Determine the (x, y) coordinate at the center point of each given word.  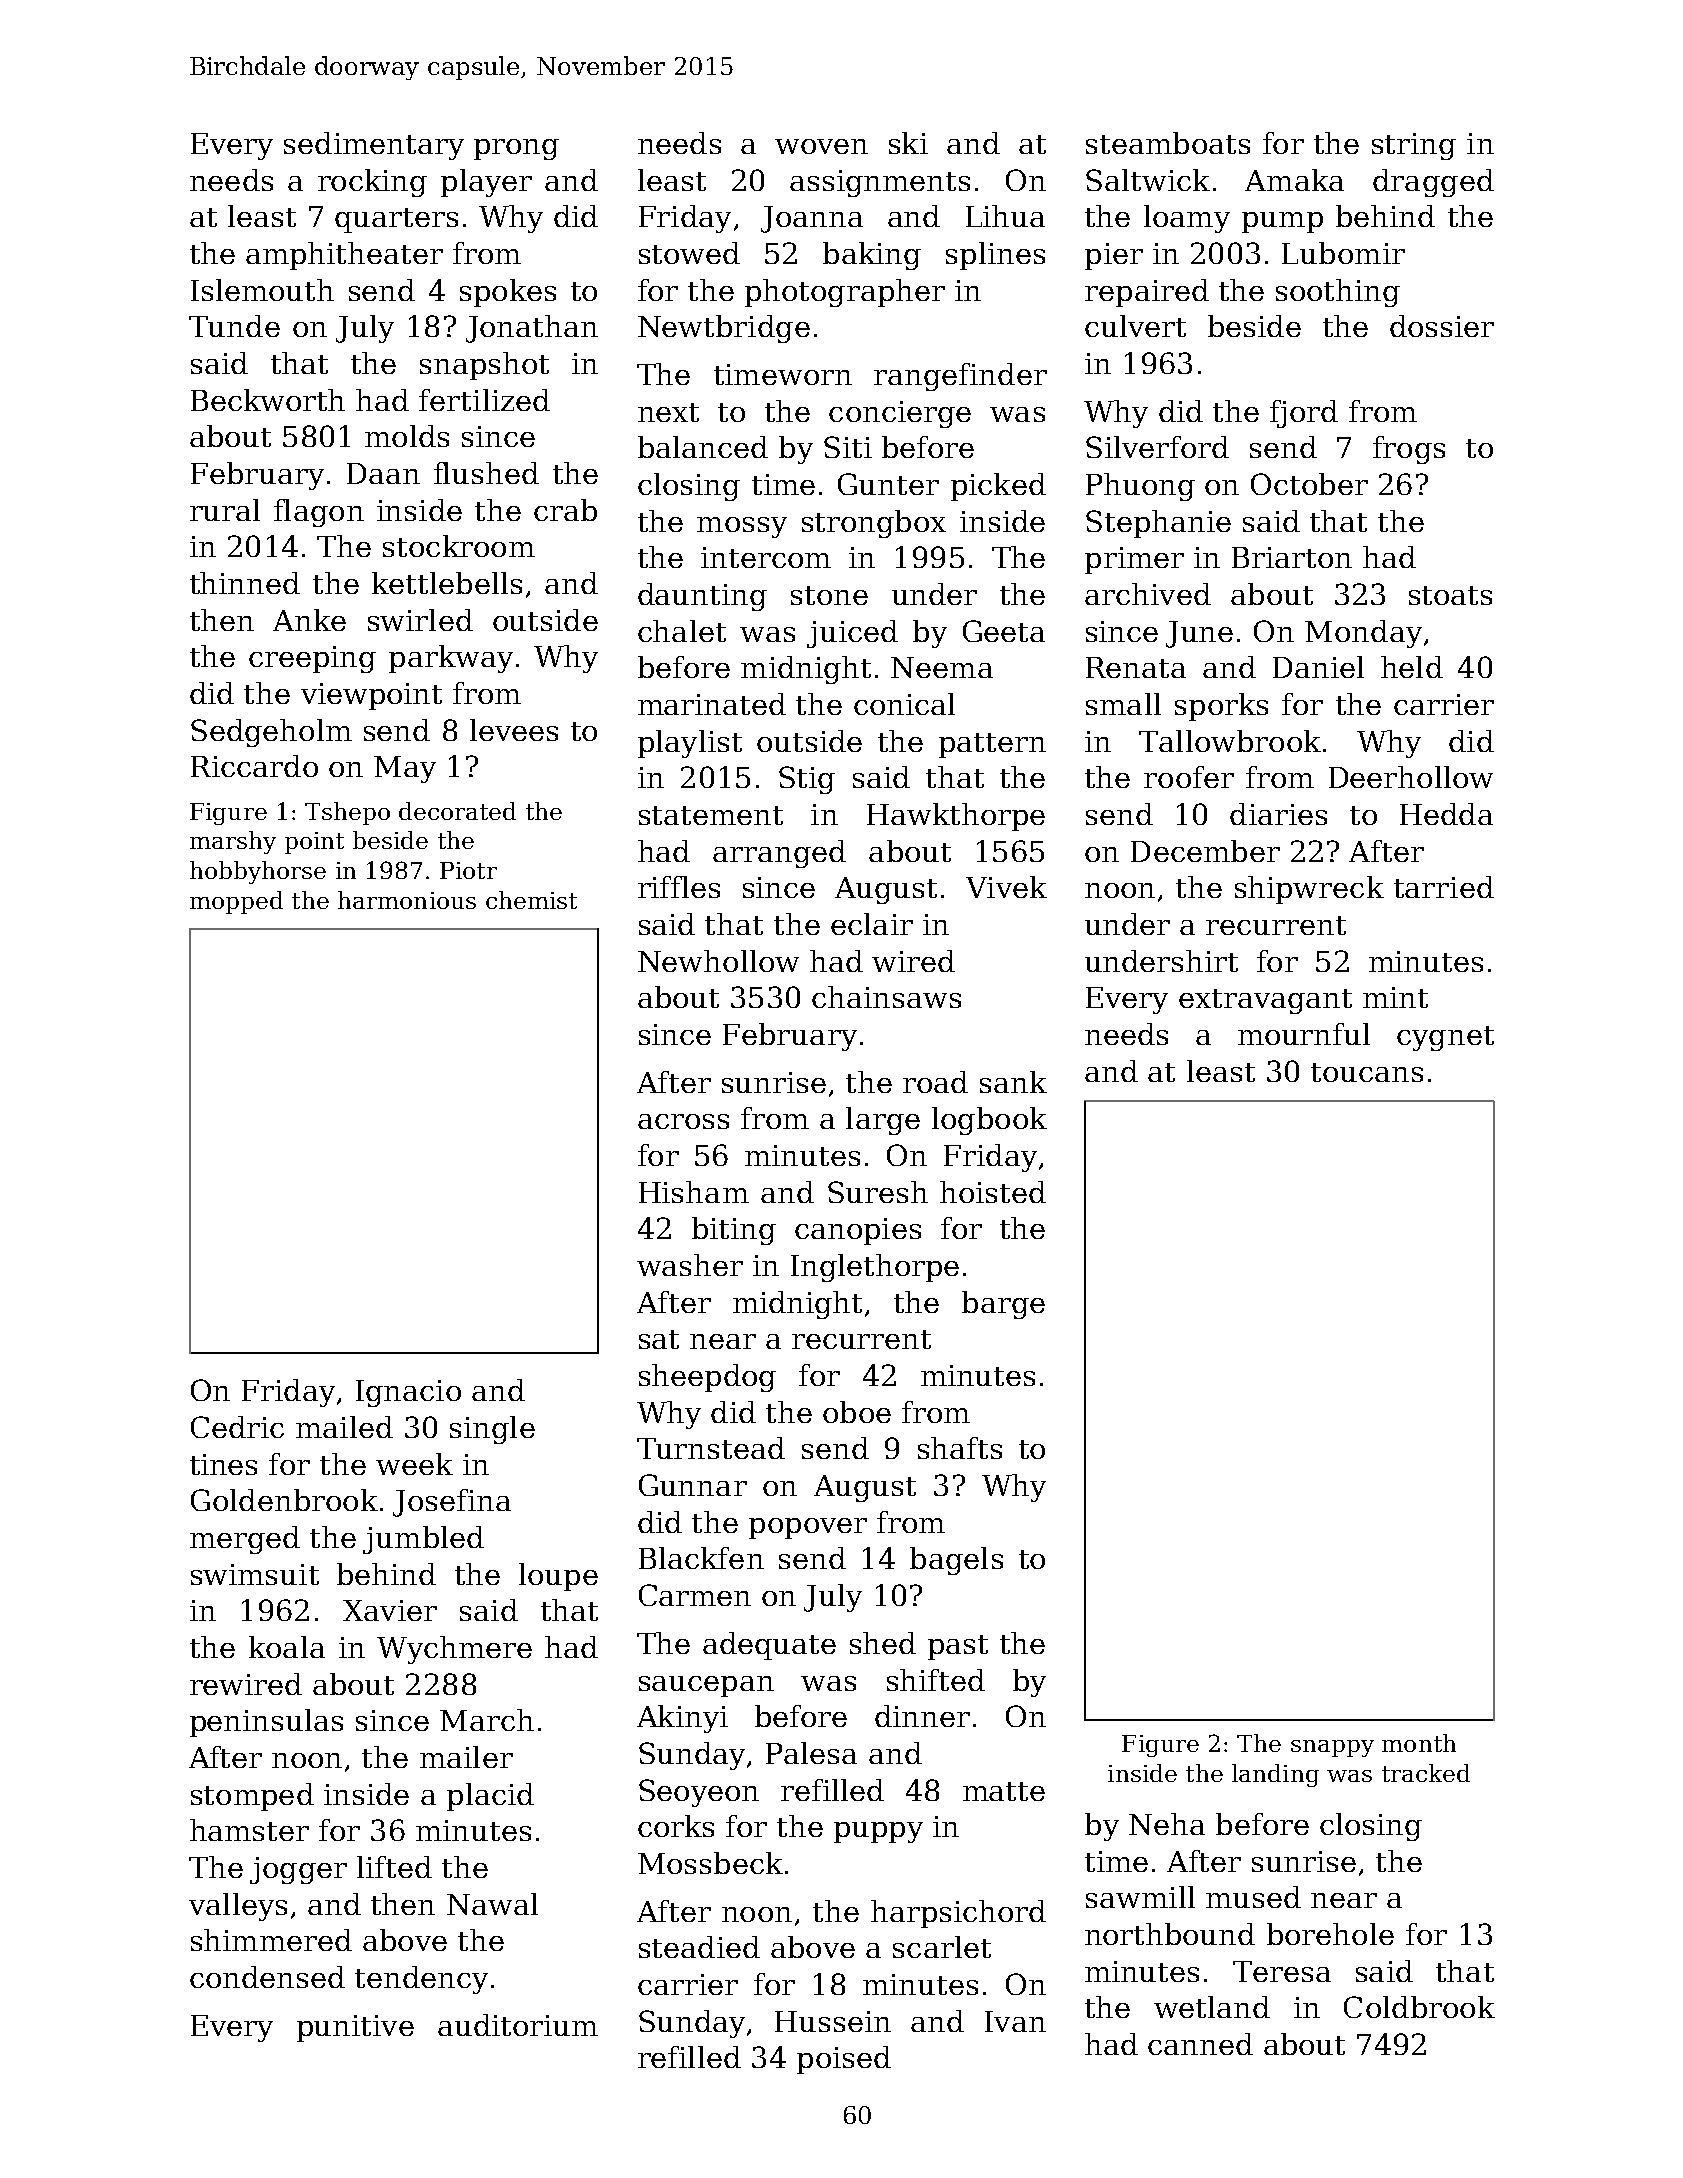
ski (908, 143)
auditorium (518, 2025)
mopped (236, 902)
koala (287, 1647)
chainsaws (886, 997)
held (1412, 667)
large (883, 1121)
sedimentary (374, 146)
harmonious (407, 900)
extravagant (1265, 1001)
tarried (1444, 887)
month (1419, 1743)
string (1414, 146)
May (405, 769)
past (958, 1647)
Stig (807, 780)
